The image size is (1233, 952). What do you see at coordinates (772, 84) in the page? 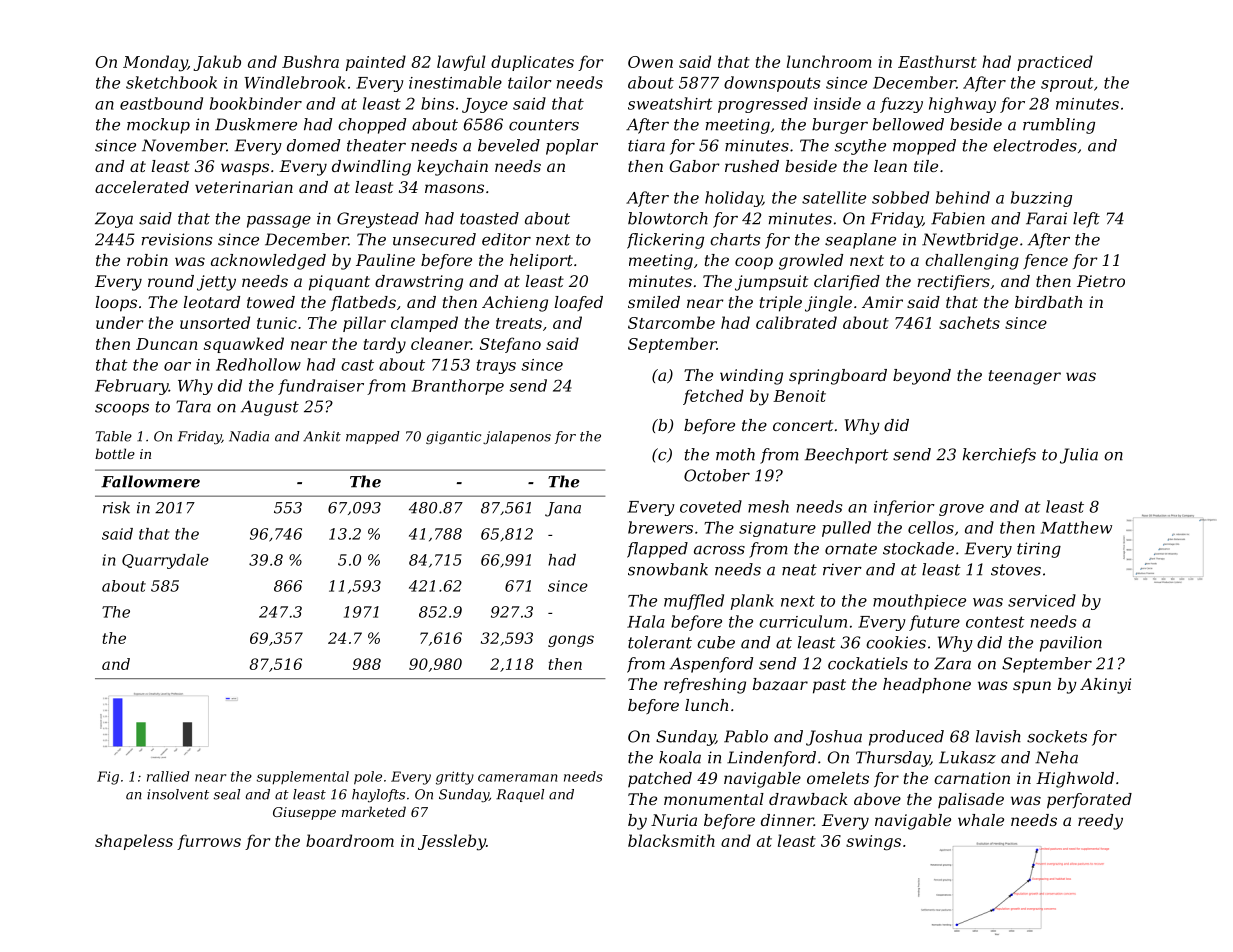
I see `downspouts` at bounding box center [772, 84].
